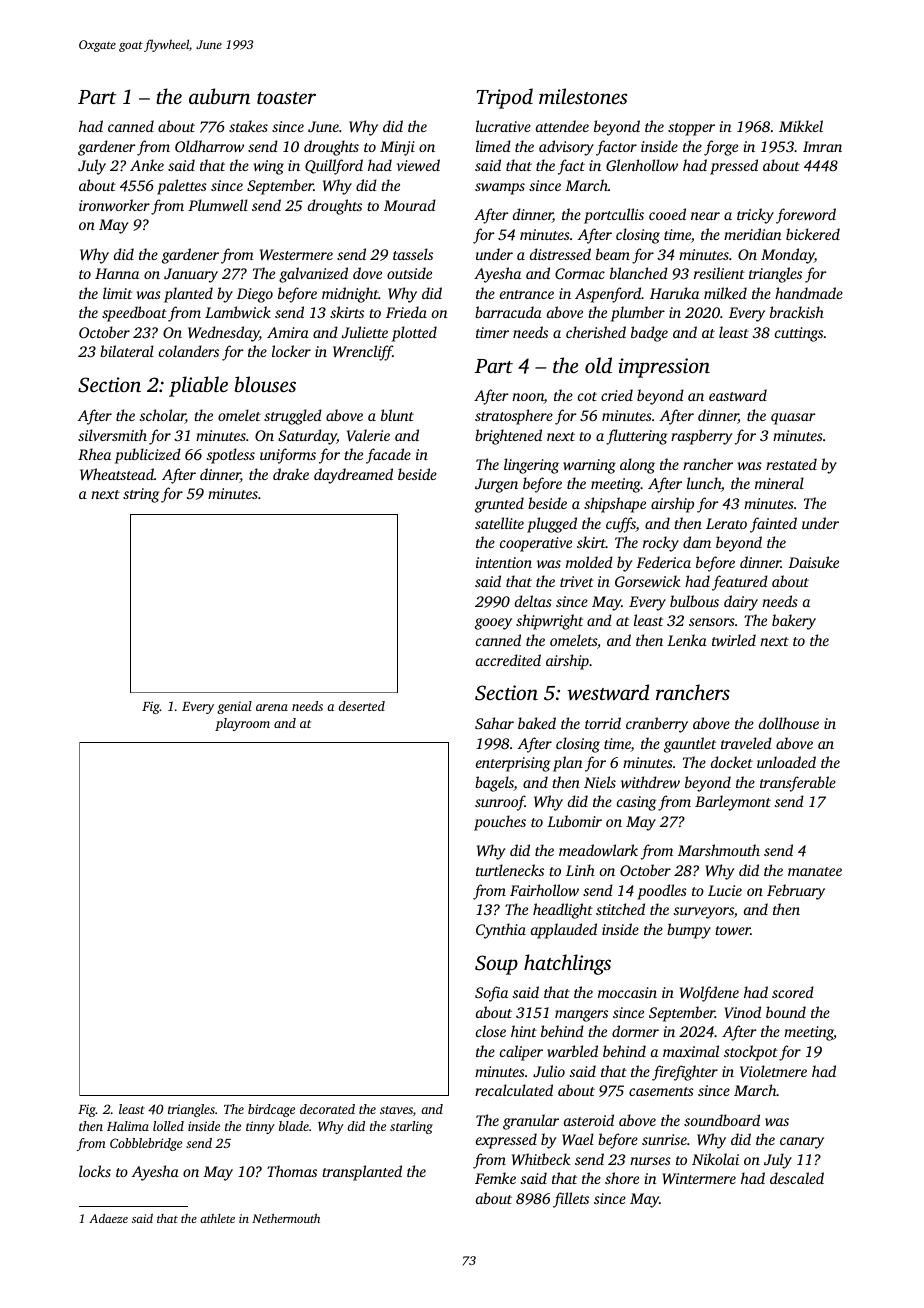 The height and width of the document is (1308, 924). Describe the element at coordinates (801, 126) in the document. I see `Mikkel` at that location.
